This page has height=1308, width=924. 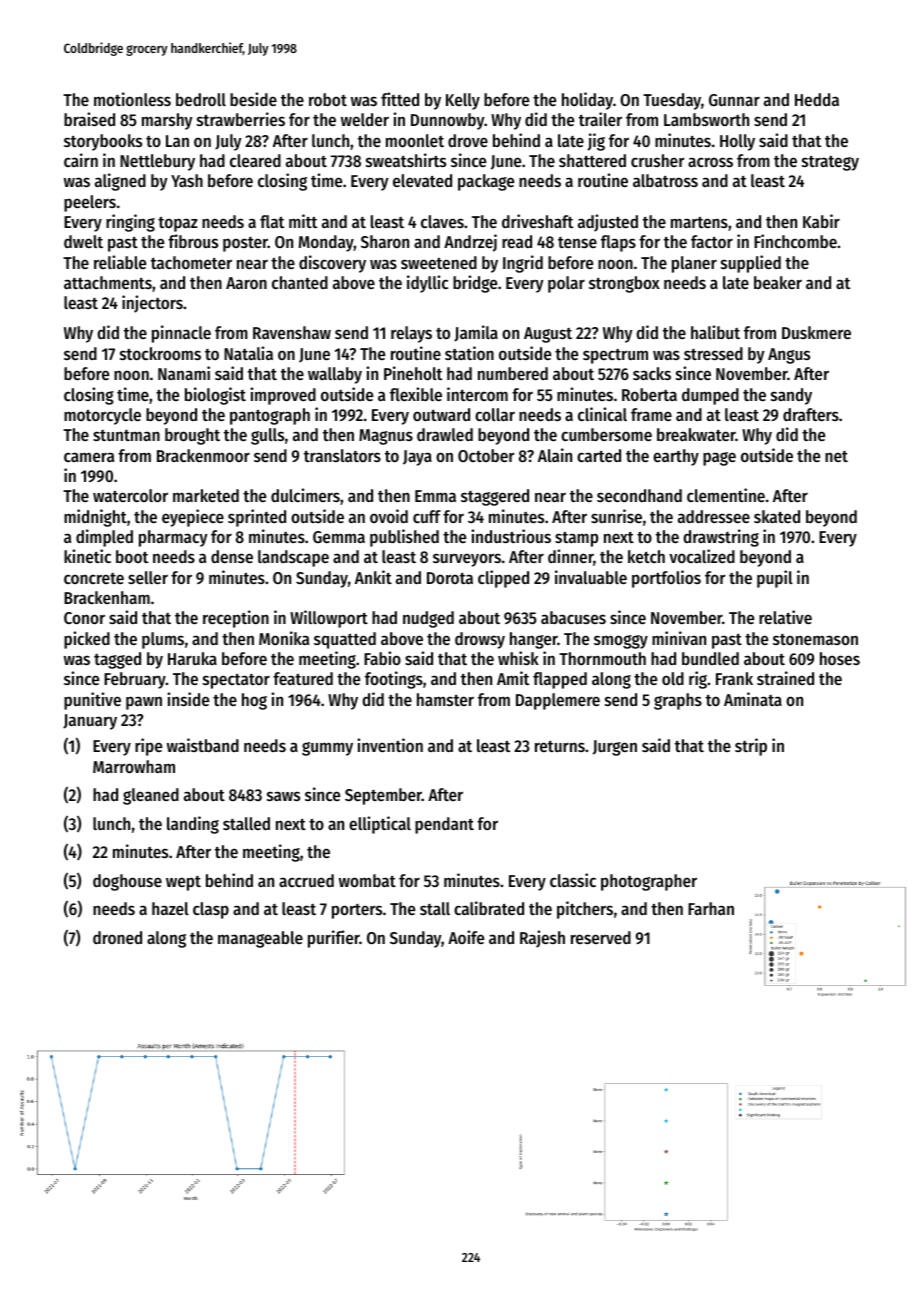 What do you see at coordinates (428, 619) in the page?
I see `nudged` at bounding box center [428, 619].
